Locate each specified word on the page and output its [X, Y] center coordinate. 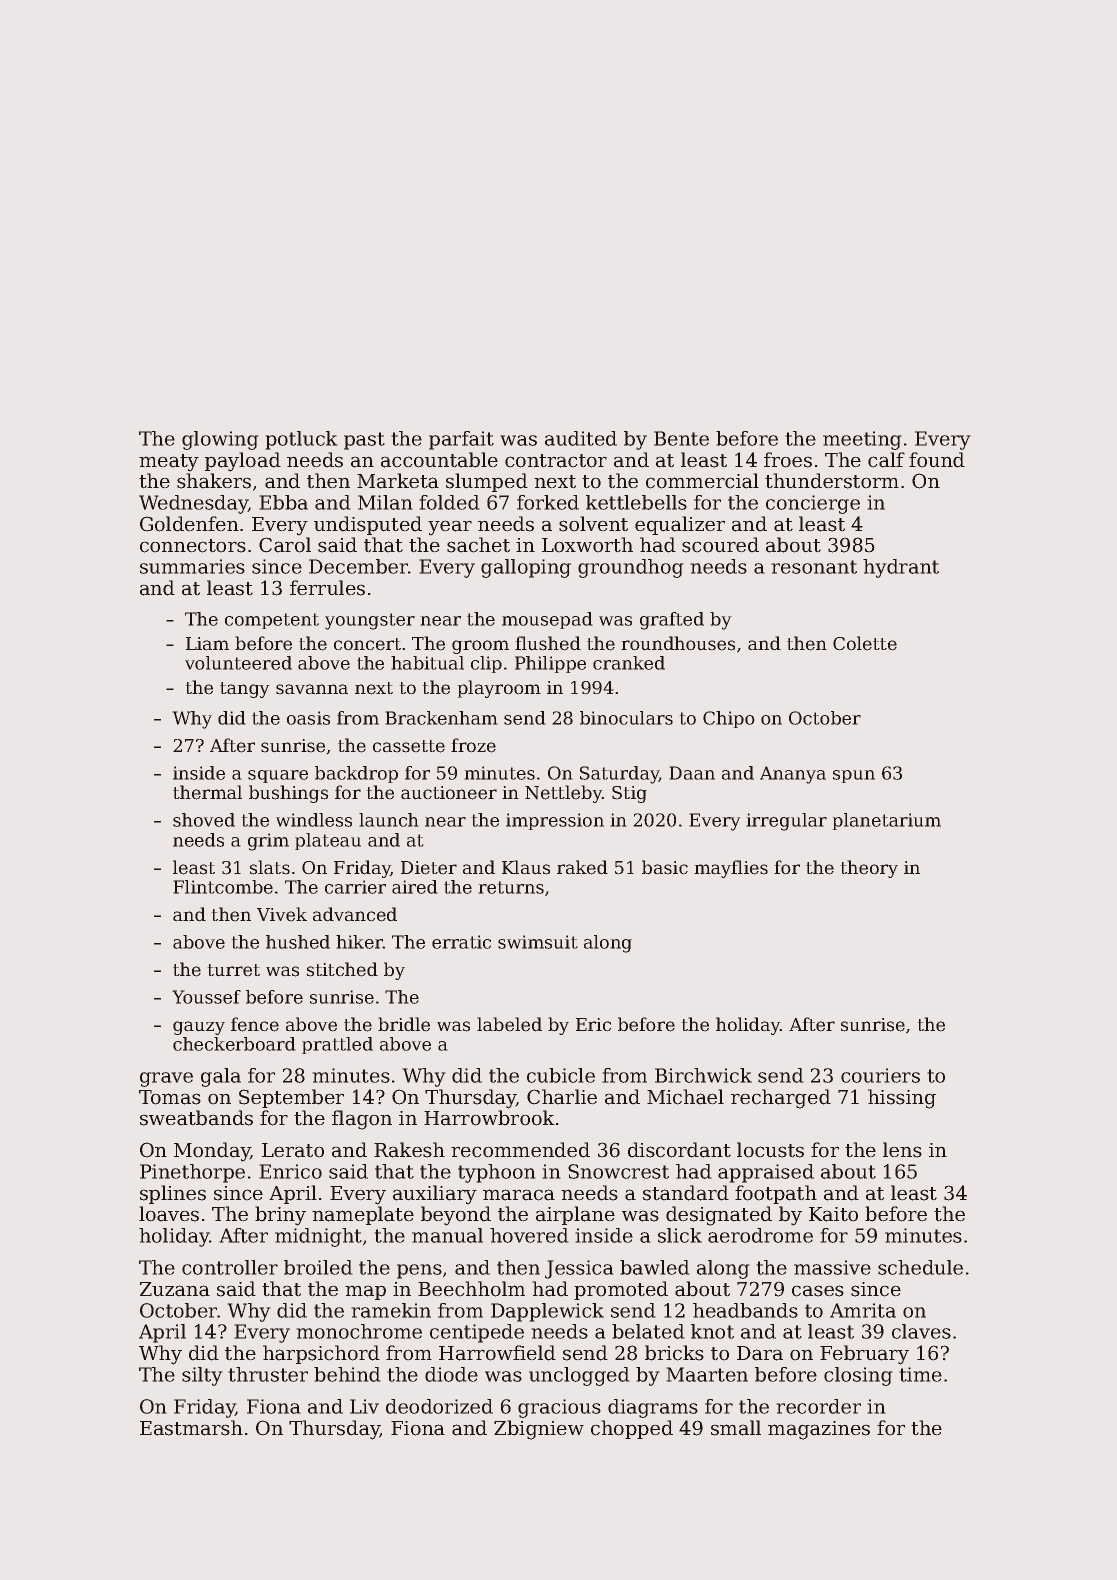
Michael [685, 1097]
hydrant [901, 568]
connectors [193, 546]
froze [473, 745]
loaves [169, 1214]
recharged [781, 1099]
